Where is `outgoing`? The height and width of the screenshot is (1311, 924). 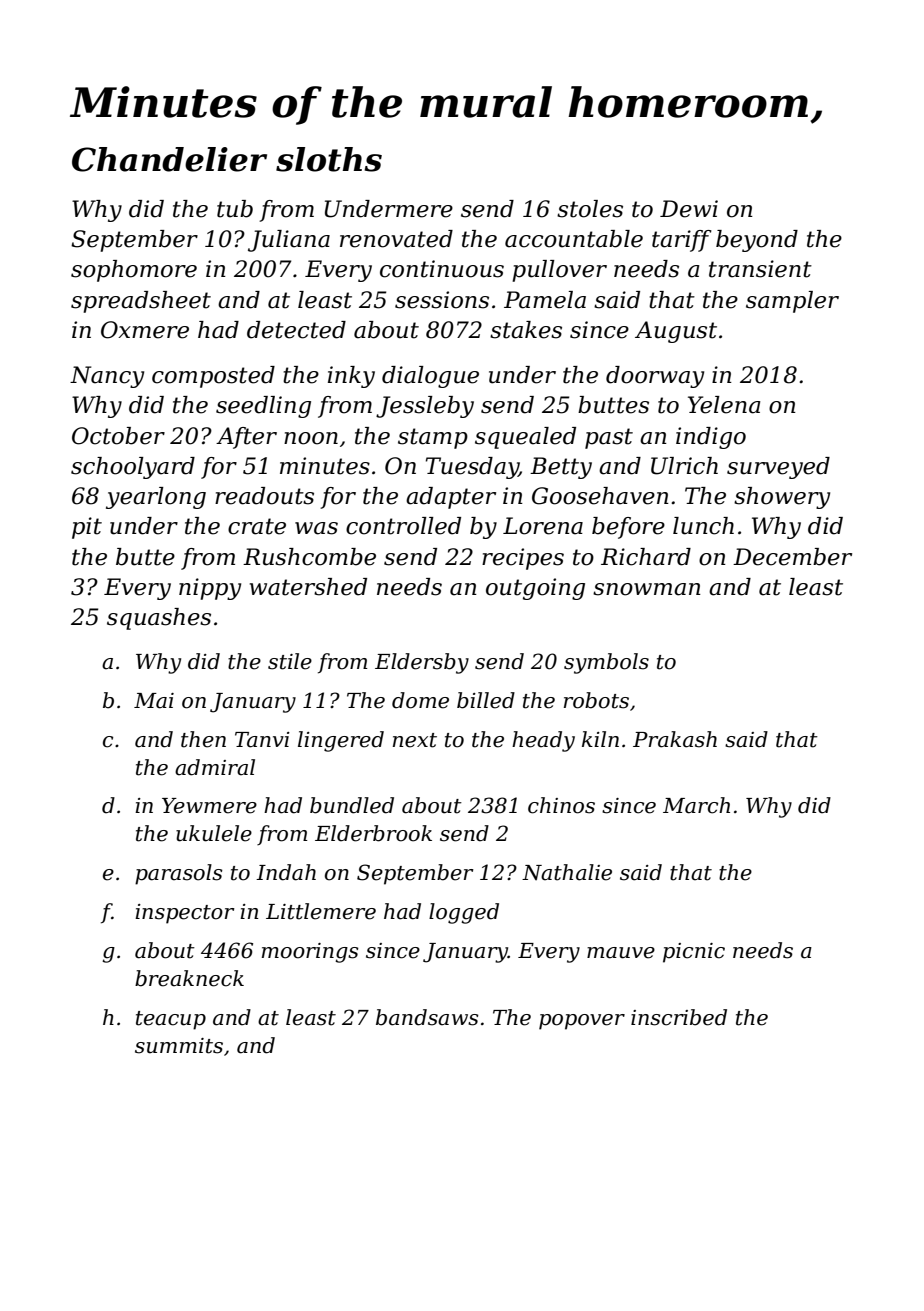
outgoing is located at coordinates (535, 589).
